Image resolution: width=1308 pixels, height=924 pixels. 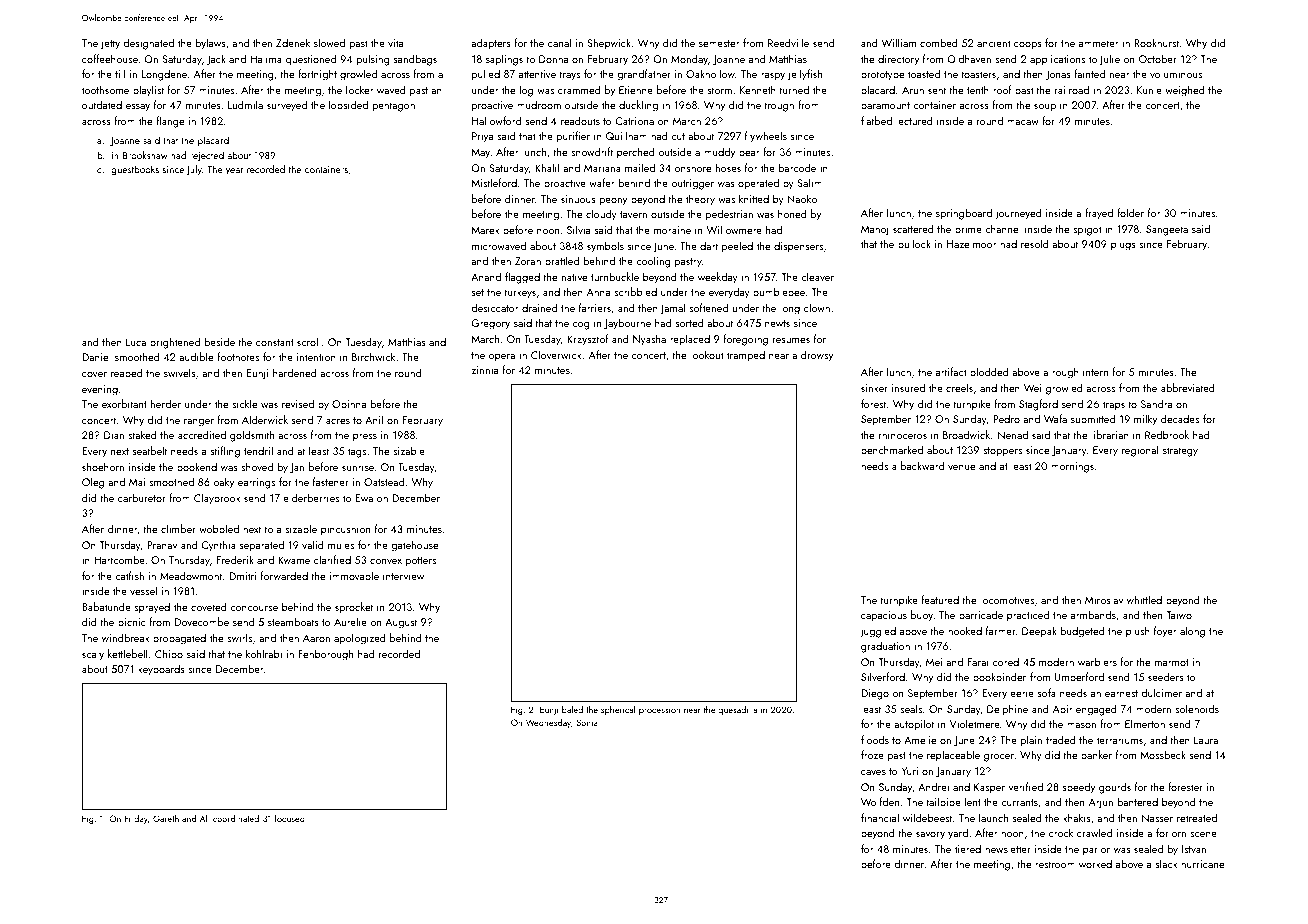 What do you see at coordinates (708, 307) in the image?
I see `softened` at bounding box center [708, 307].
